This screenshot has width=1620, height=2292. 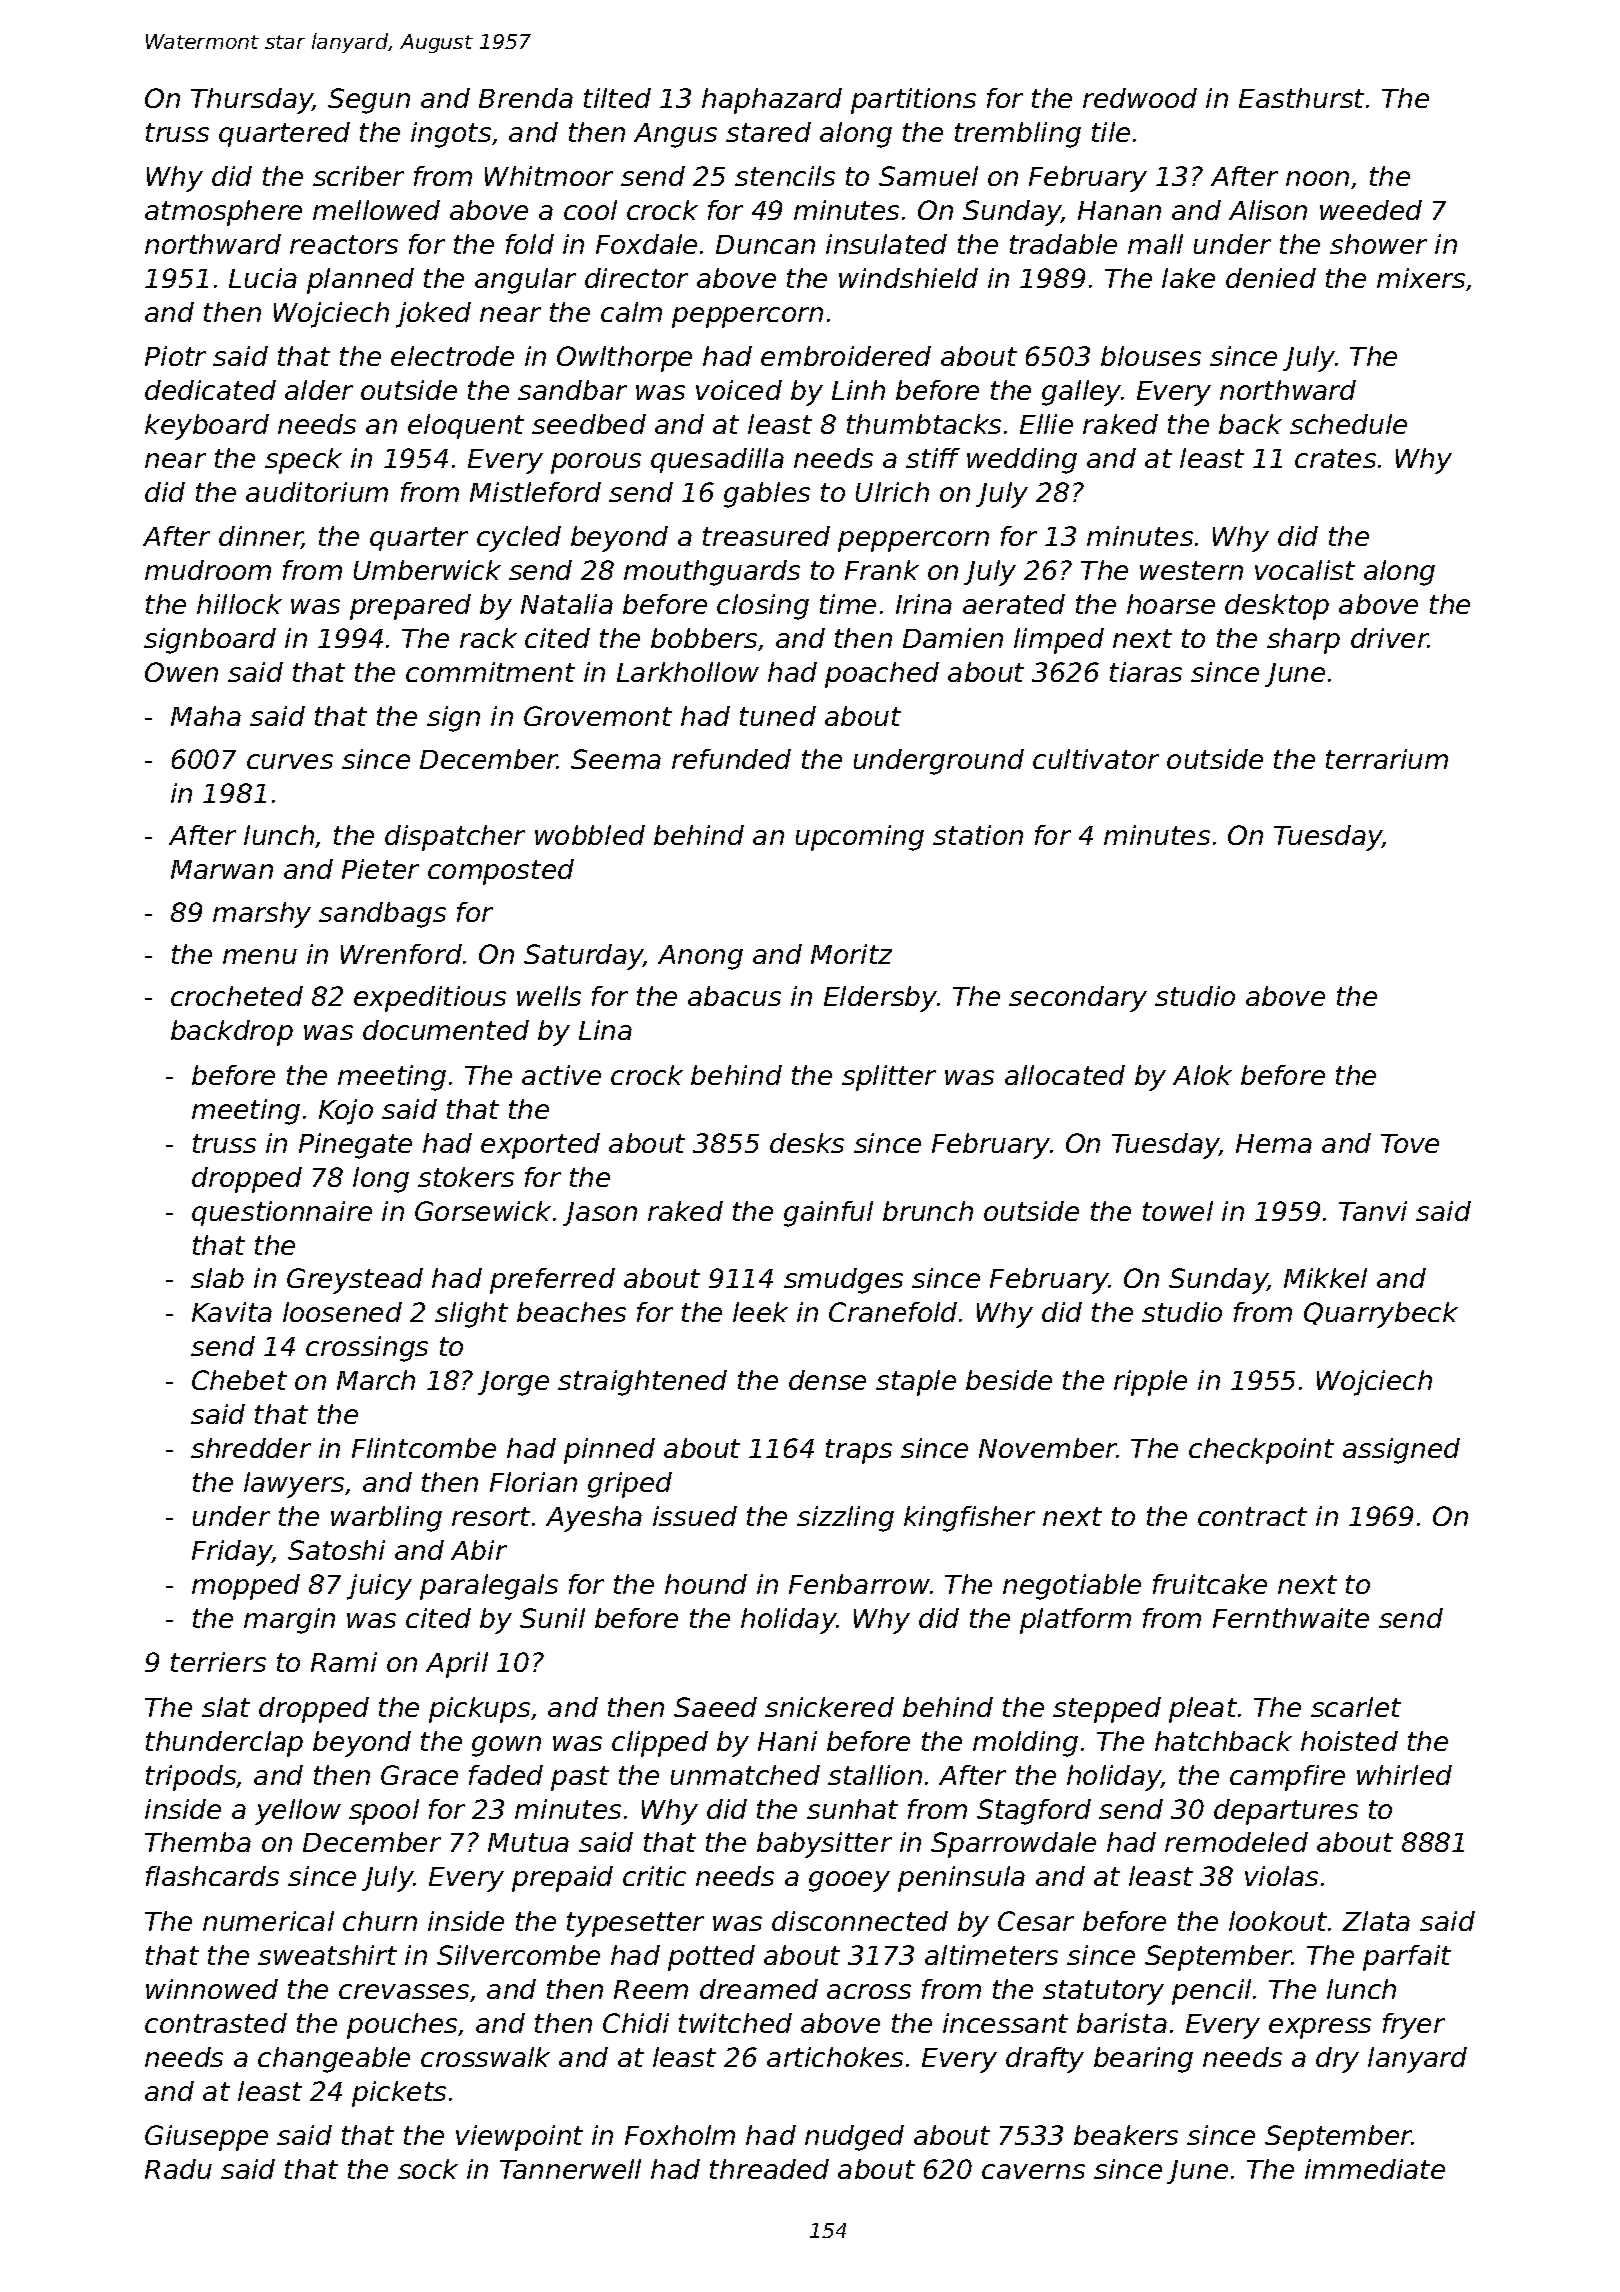 I want to click on seedbed, so click(x=589, y=424).
